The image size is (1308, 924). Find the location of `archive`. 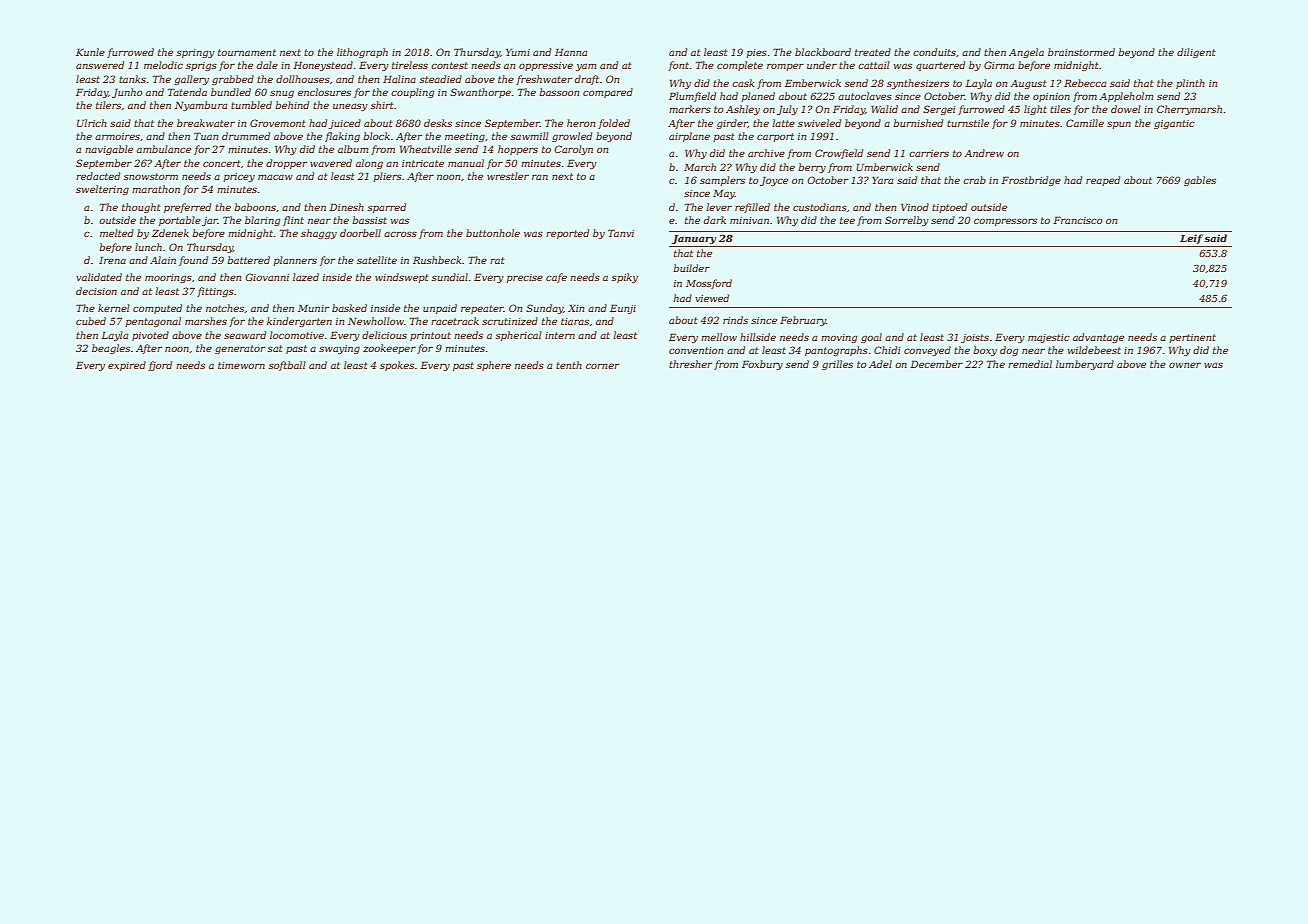

archive is located at coordinates (766, 153).
